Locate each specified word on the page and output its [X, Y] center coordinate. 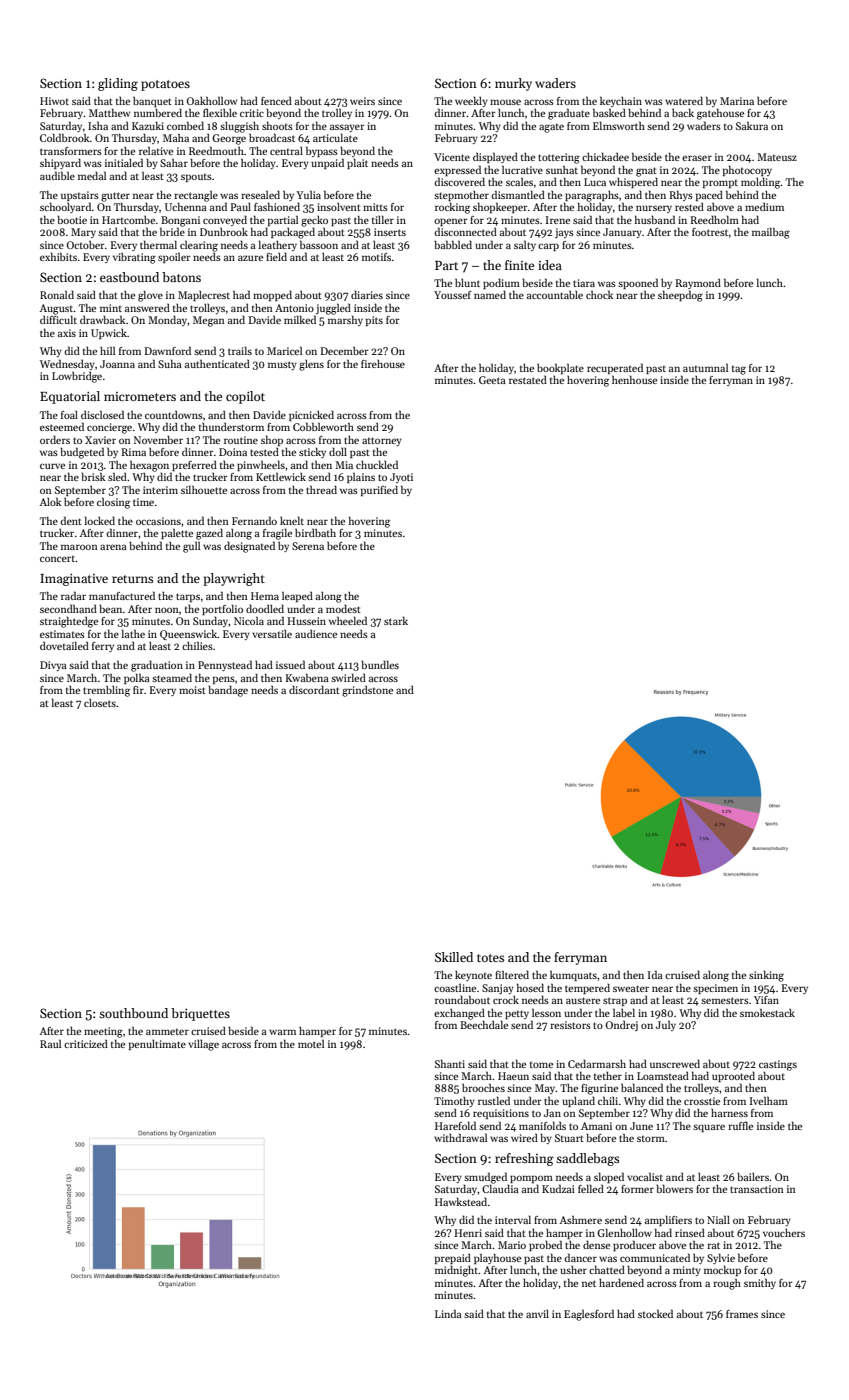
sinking [766, 976]
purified [379, 490]
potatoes [165, 85]
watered [684, 100]
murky [513, 84]
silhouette [204, 489]
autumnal [705, 367]
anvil [537, 1314]
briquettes [200, 1014]
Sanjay [498, 989]
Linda [448, 1313]
